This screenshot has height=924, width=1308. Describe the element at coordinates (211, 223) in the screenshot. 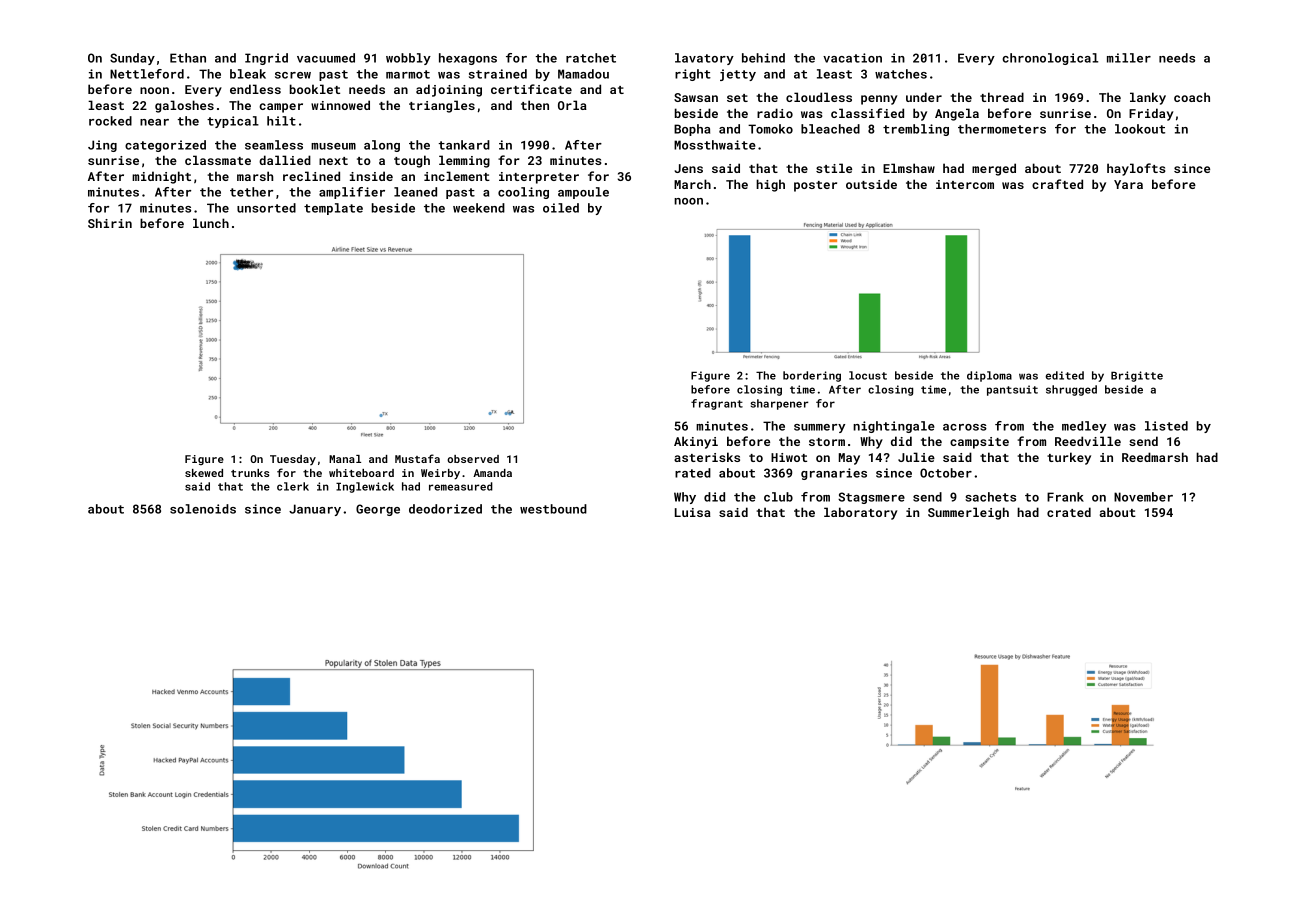

I see `lunch` at that location.
